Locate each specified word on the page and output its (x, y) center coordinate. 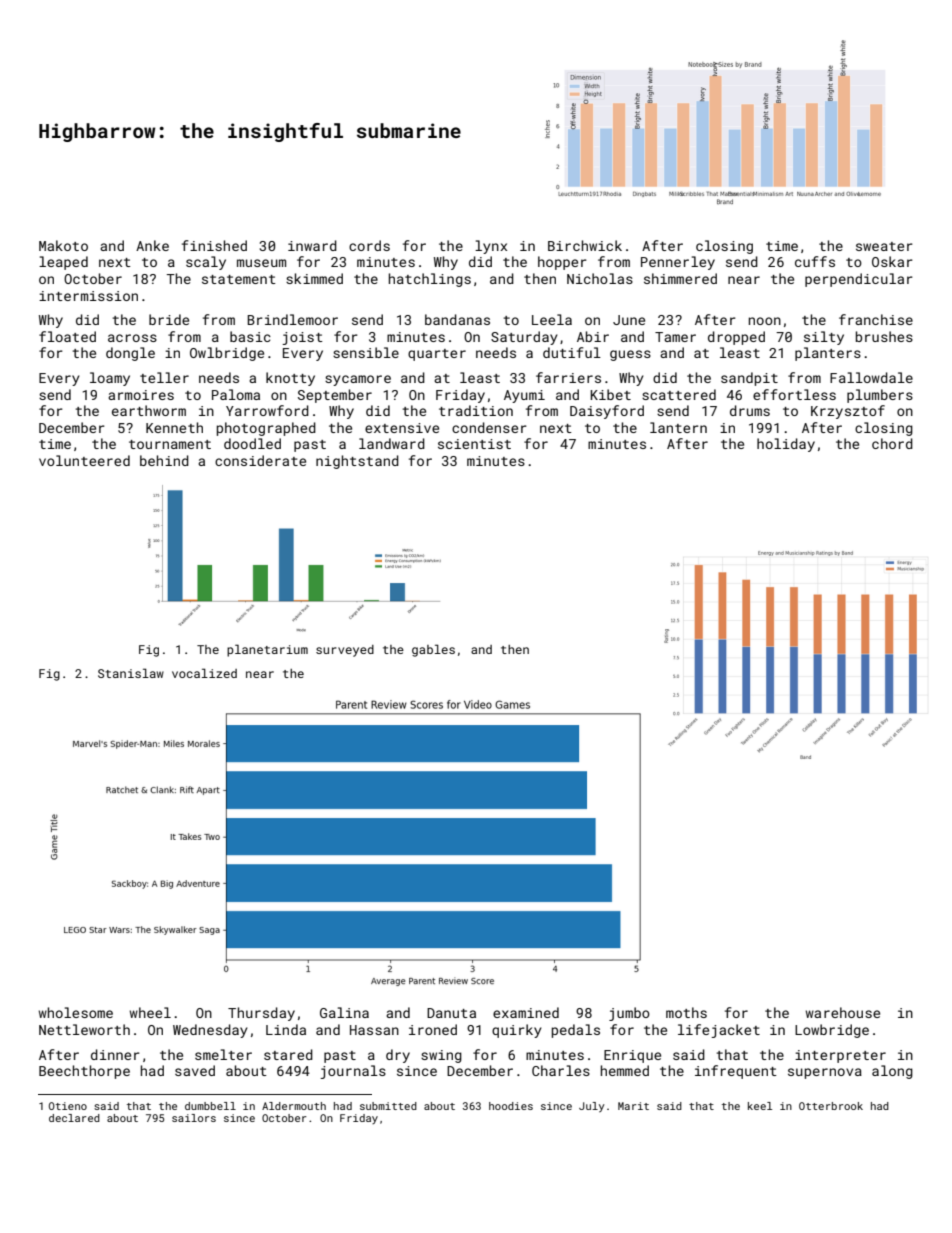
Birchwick (585, 245)
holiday (786, 445)
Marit (633, 1106)
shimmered (680, 278)
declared (74, 1118)
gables (433, 650)
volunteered (84, 460)
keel (760, 1106)
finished (214, 245)
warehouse (843, 1012)
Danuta (451, 1013)
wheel (150, 1012)
